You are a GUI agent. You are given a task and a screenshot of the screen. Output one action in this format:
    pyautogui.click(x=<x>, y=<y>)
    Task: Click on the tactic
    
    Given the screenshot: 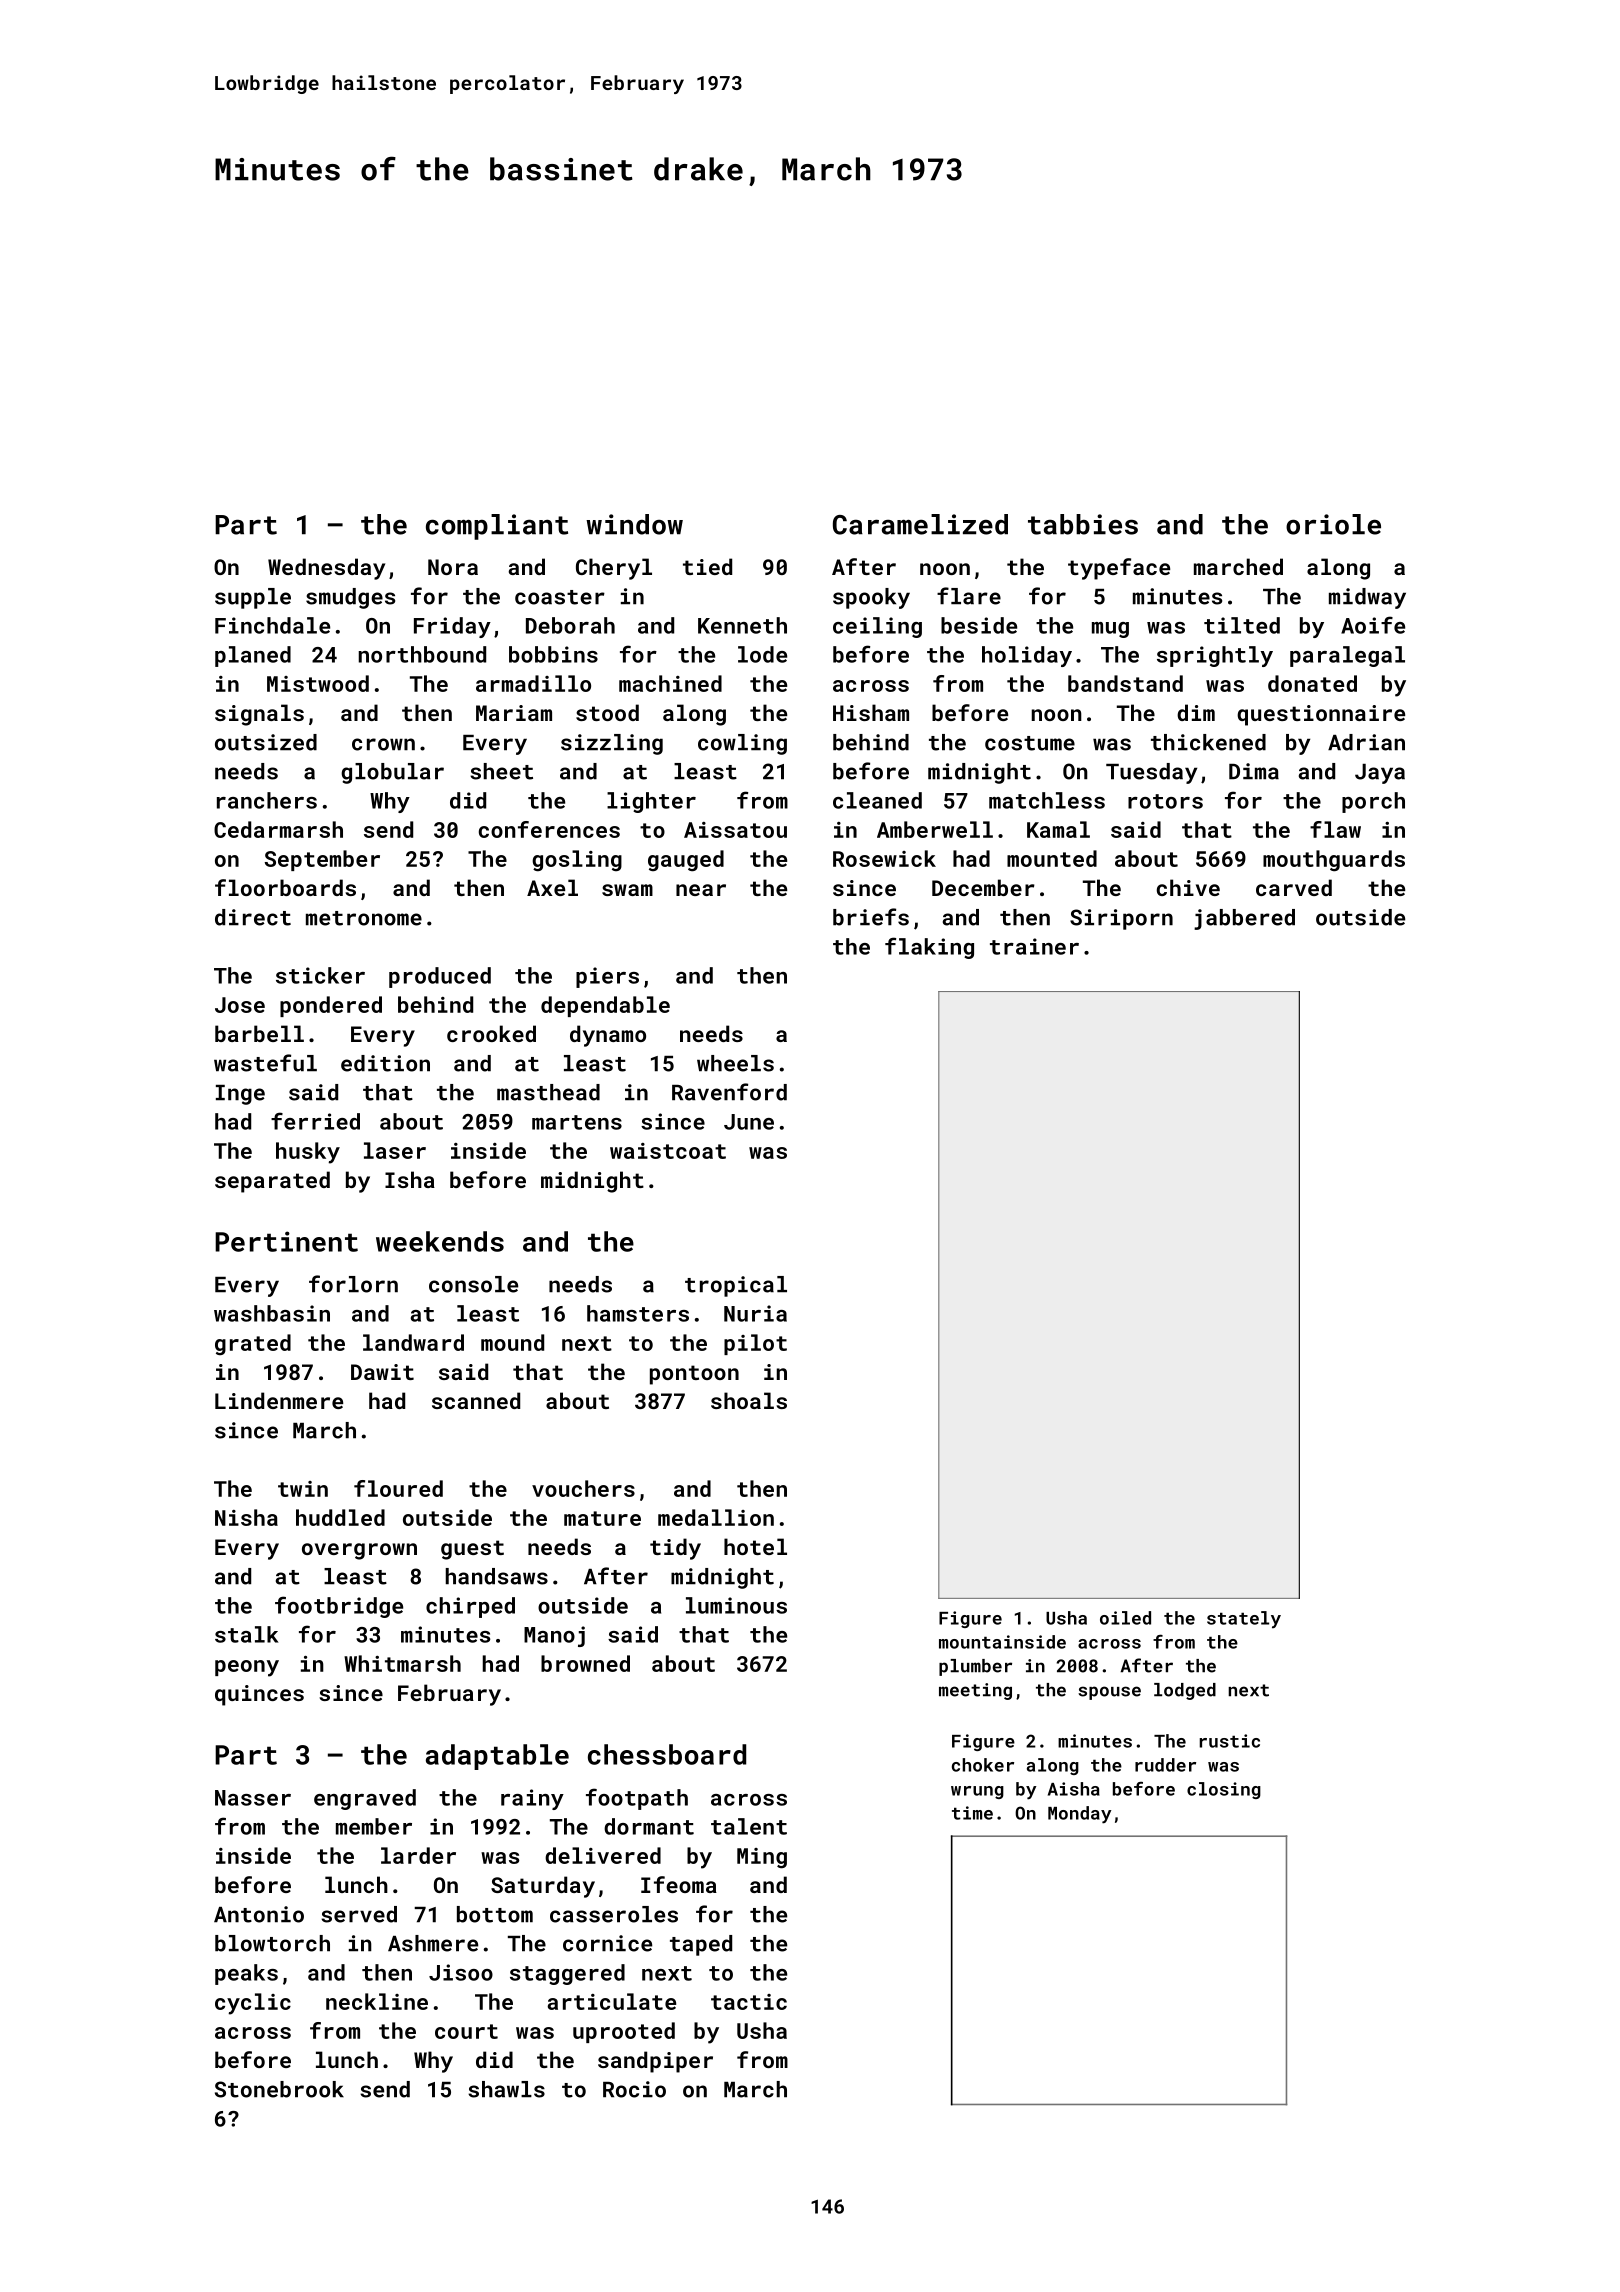 What is the action you would take?
    pyautogui.click(x=749, y=2002)
